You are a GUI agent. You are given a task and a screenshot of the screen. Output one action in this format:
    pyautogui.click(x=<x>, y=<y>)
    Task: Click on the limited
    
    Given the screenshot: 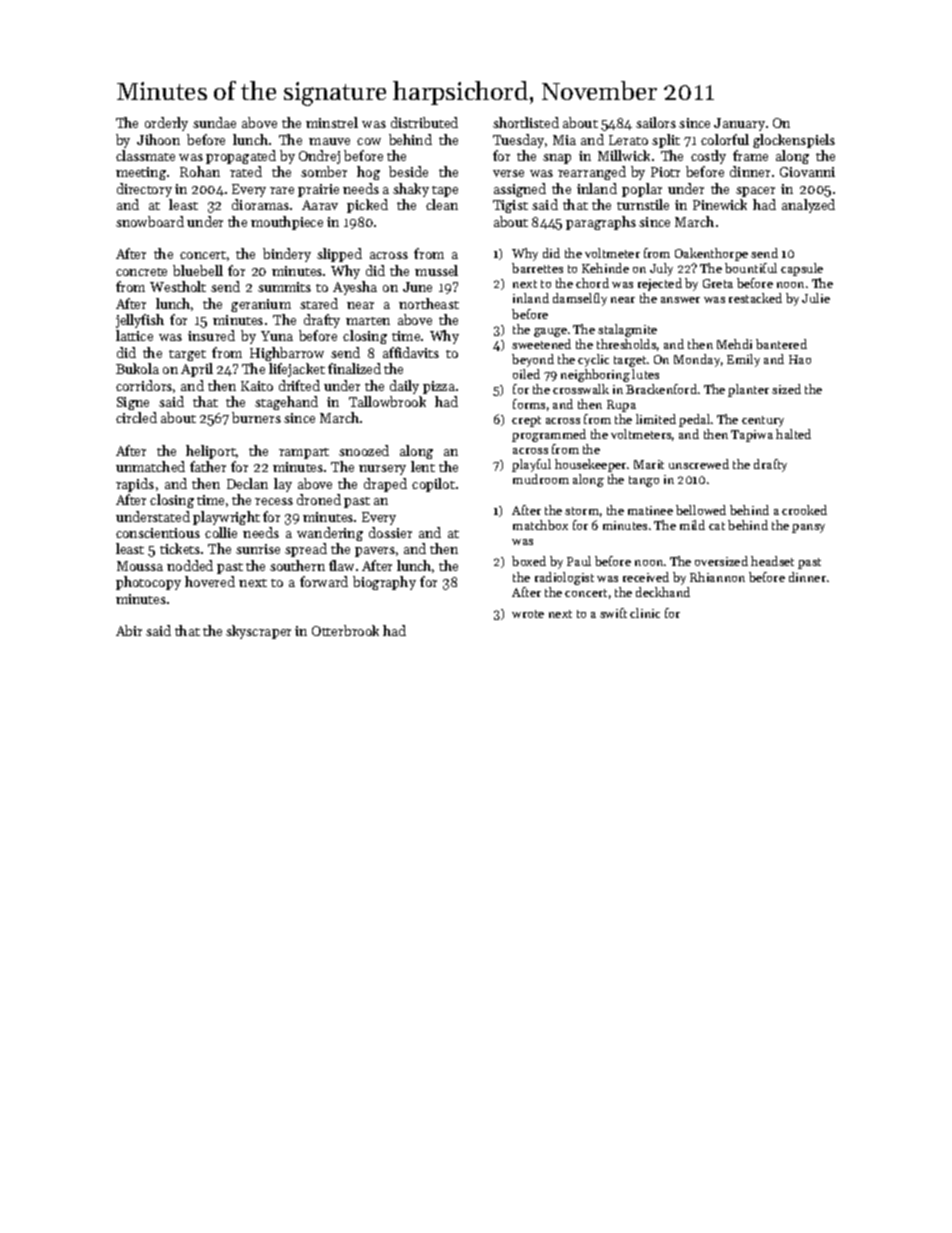 What is the action you would take?
    pyautogui.click(x=656, y=419)
